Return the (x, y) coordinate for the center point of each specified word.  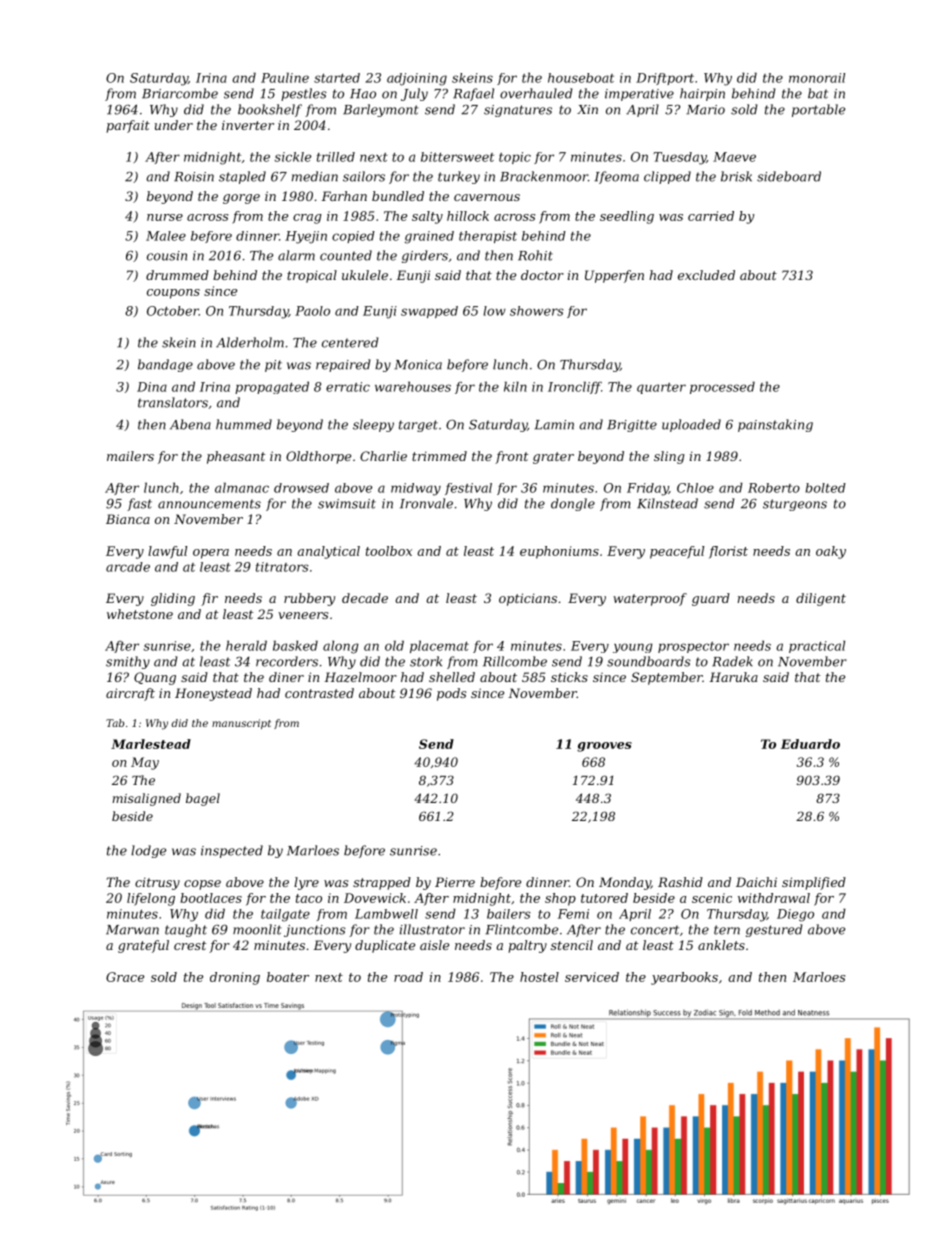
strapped (382, 883)
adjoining (417, 79)
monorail (817, 78)
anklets (721, 945)
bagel (203, 799)
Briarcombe (180, 93)
